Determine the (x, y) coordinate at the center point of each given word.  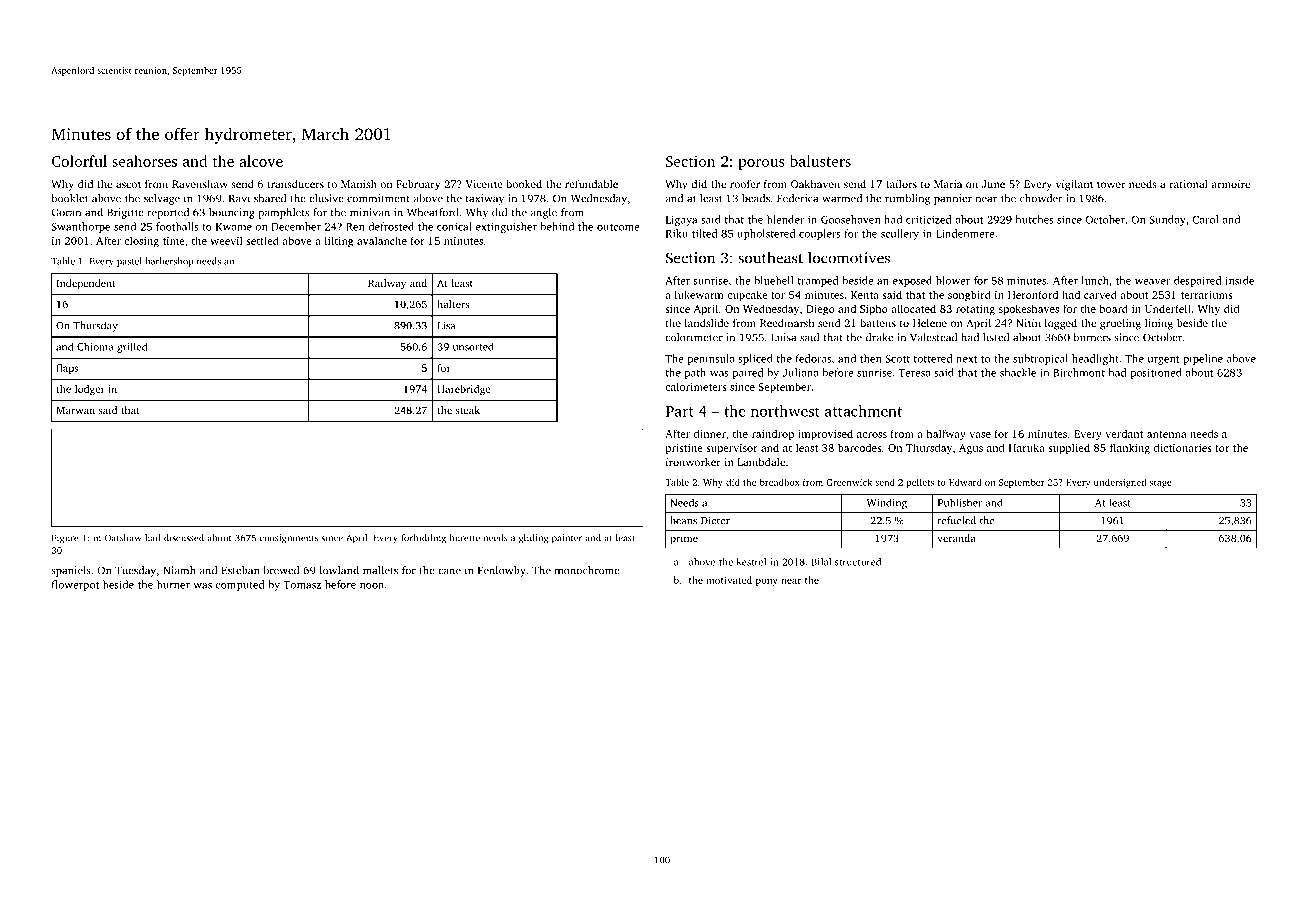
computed (240, 585)
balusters (820, 161)
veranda (957, 538)
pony (767, 582)
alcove (261, 161)
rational (1188, 184)
